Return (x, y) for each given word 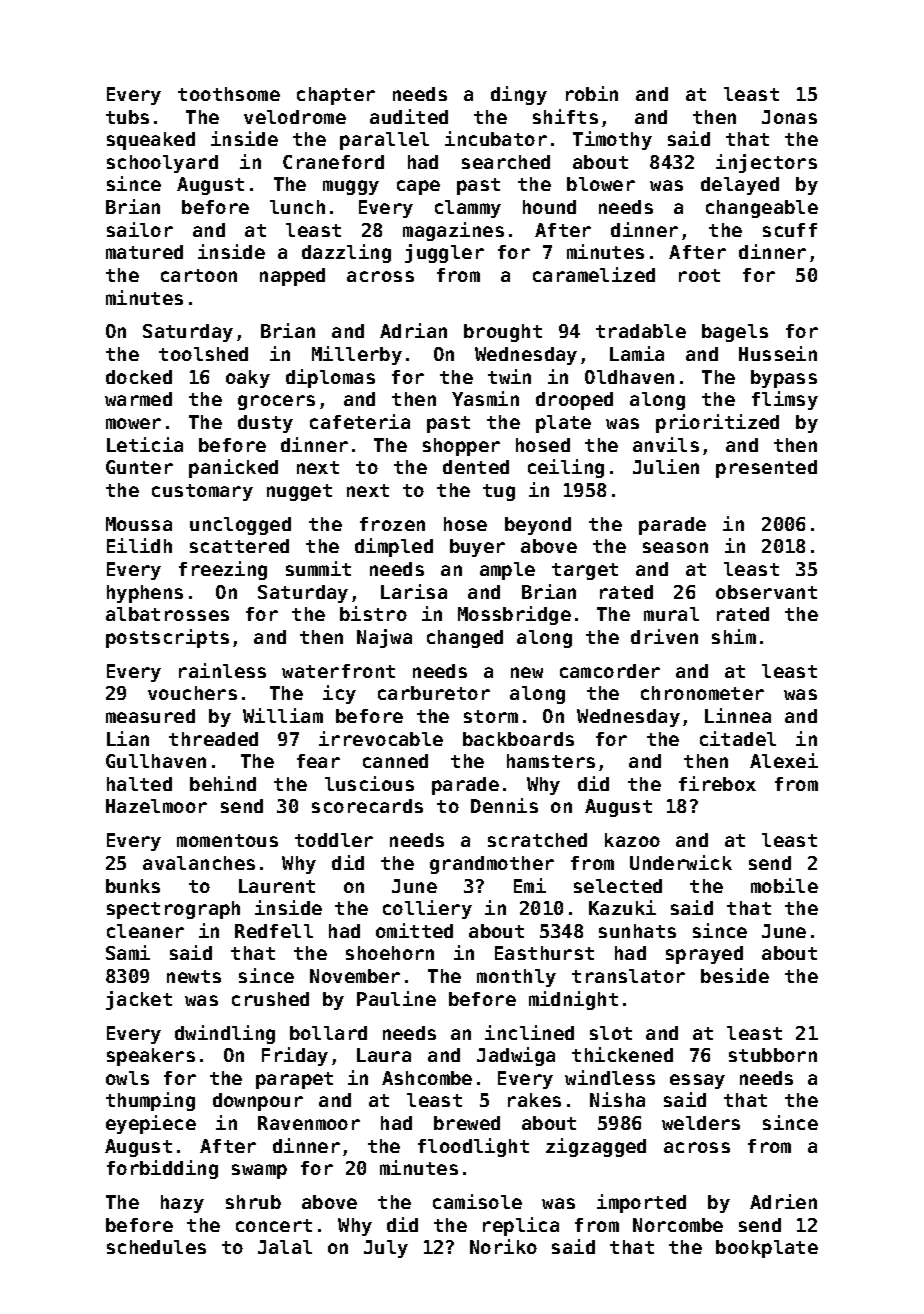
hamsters (551, 761)
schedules (156, 1247)
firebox (717, 783)
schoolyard (162, 164)
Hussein (778, 353)
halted (139, 784)
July (386, 1249)
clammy (468, 209)
